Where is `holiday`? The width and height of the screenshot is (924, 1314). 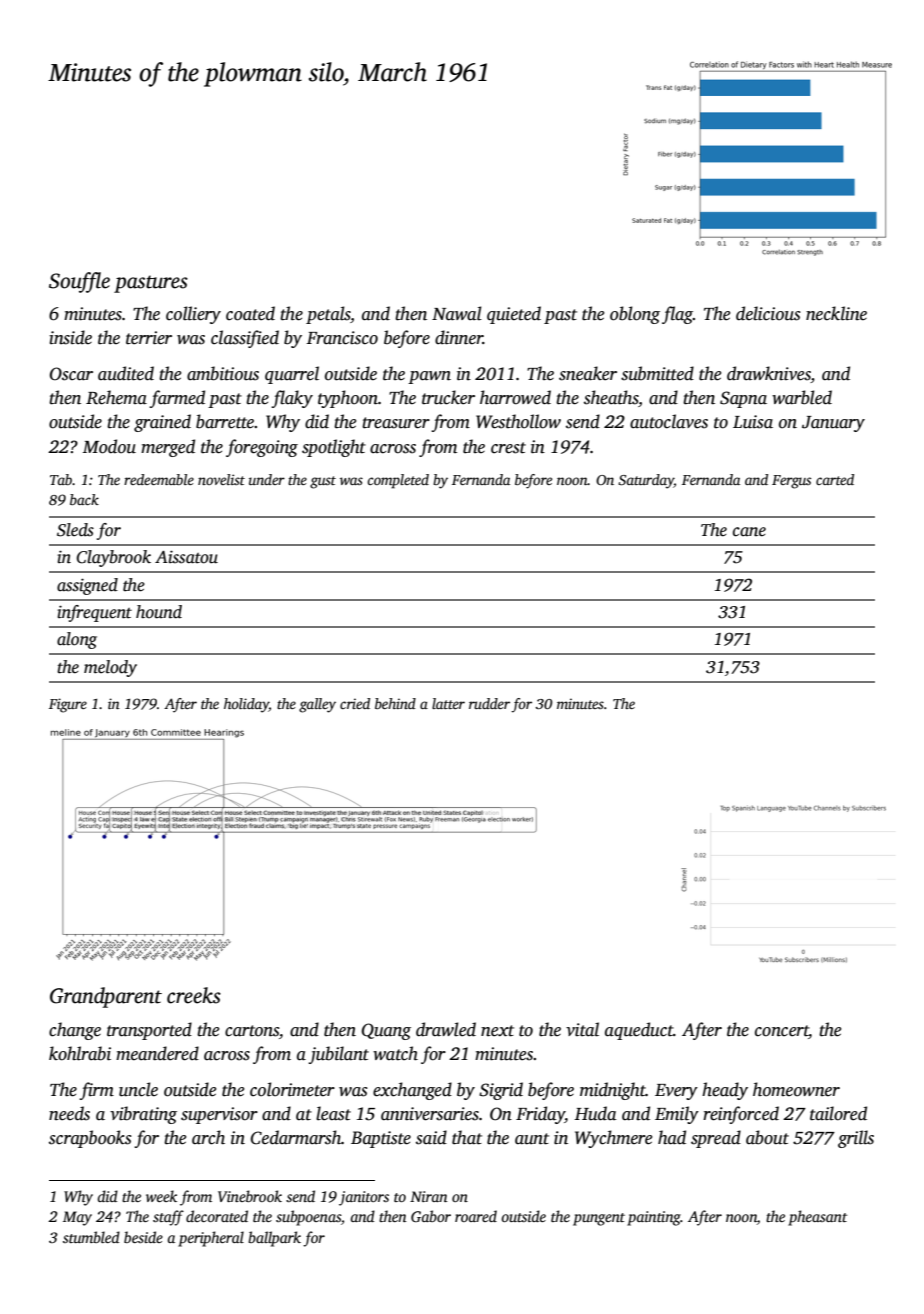
holiday is located at coordinates (246, 705).
